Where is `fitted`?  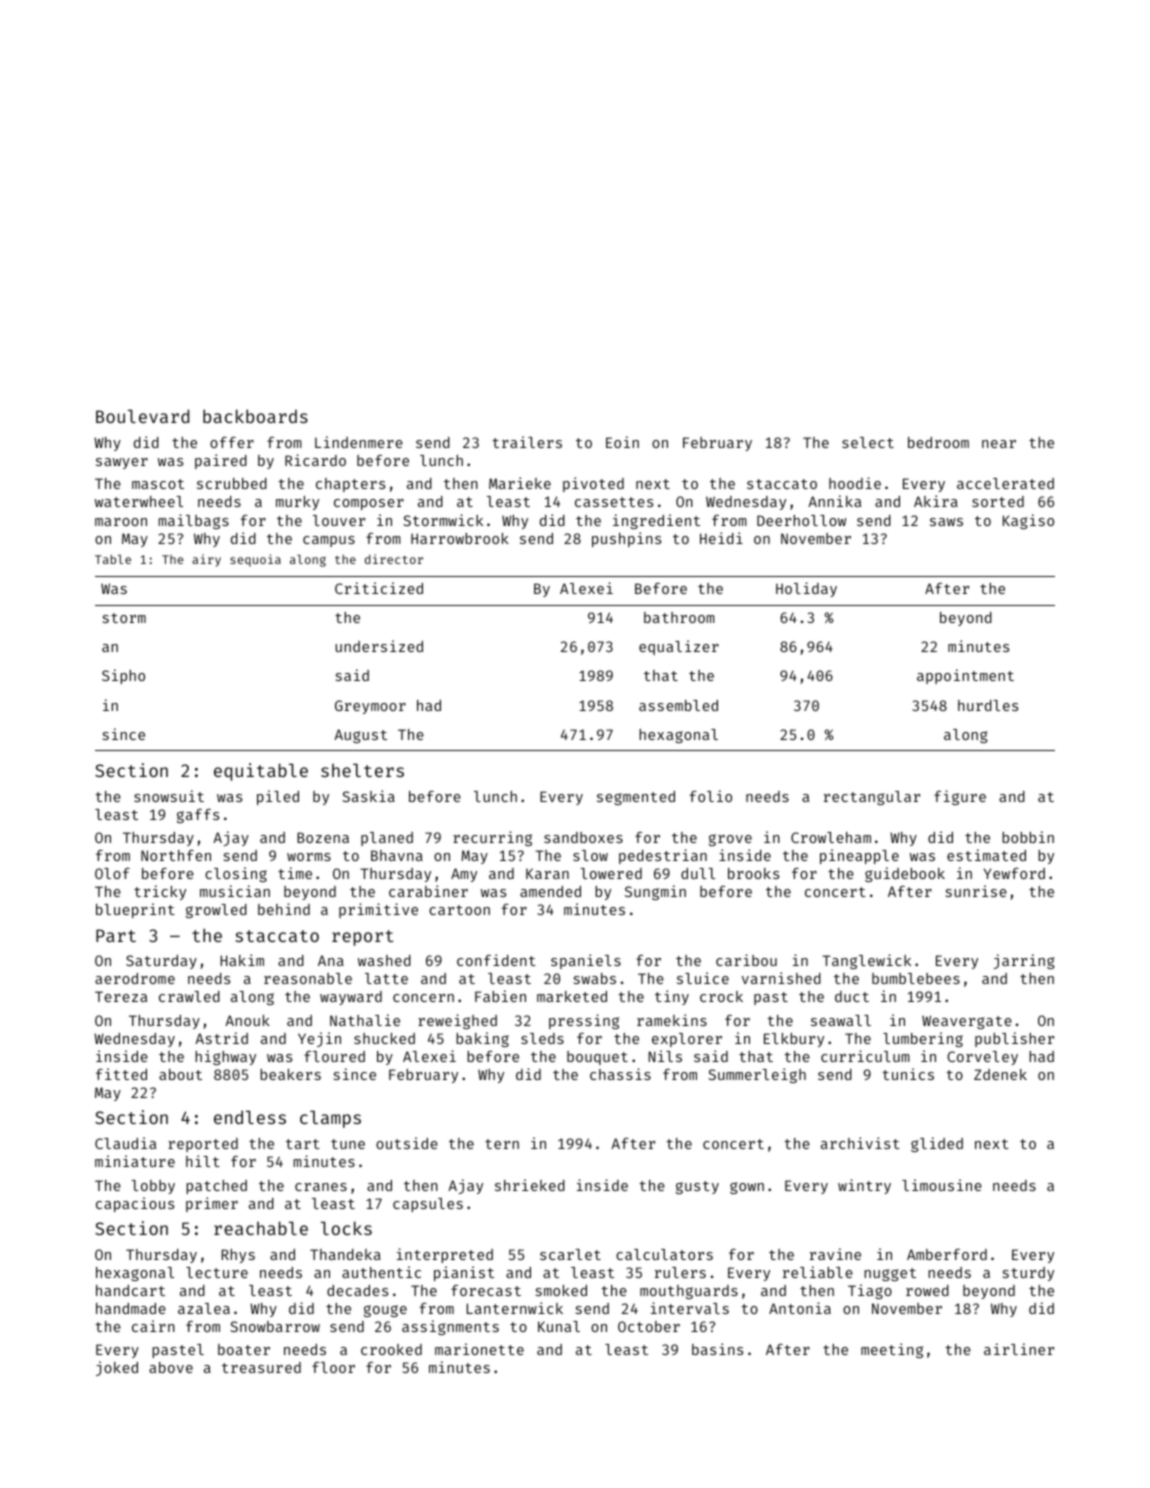 fitted is located at coordinates (121, 1074).
